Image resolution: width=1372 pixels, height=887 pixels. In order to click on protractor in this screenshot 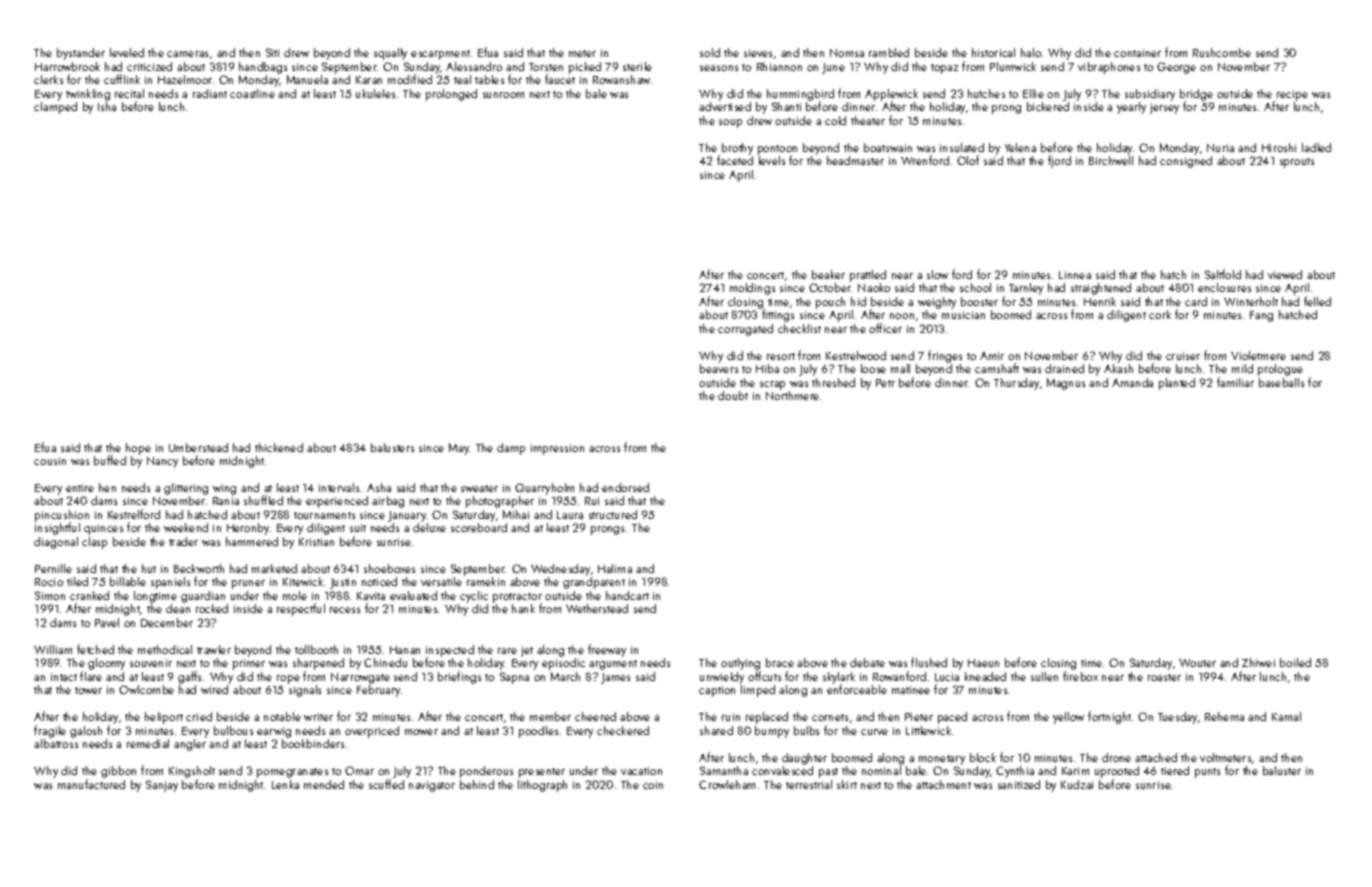, I will do `click(517, 598)`.
